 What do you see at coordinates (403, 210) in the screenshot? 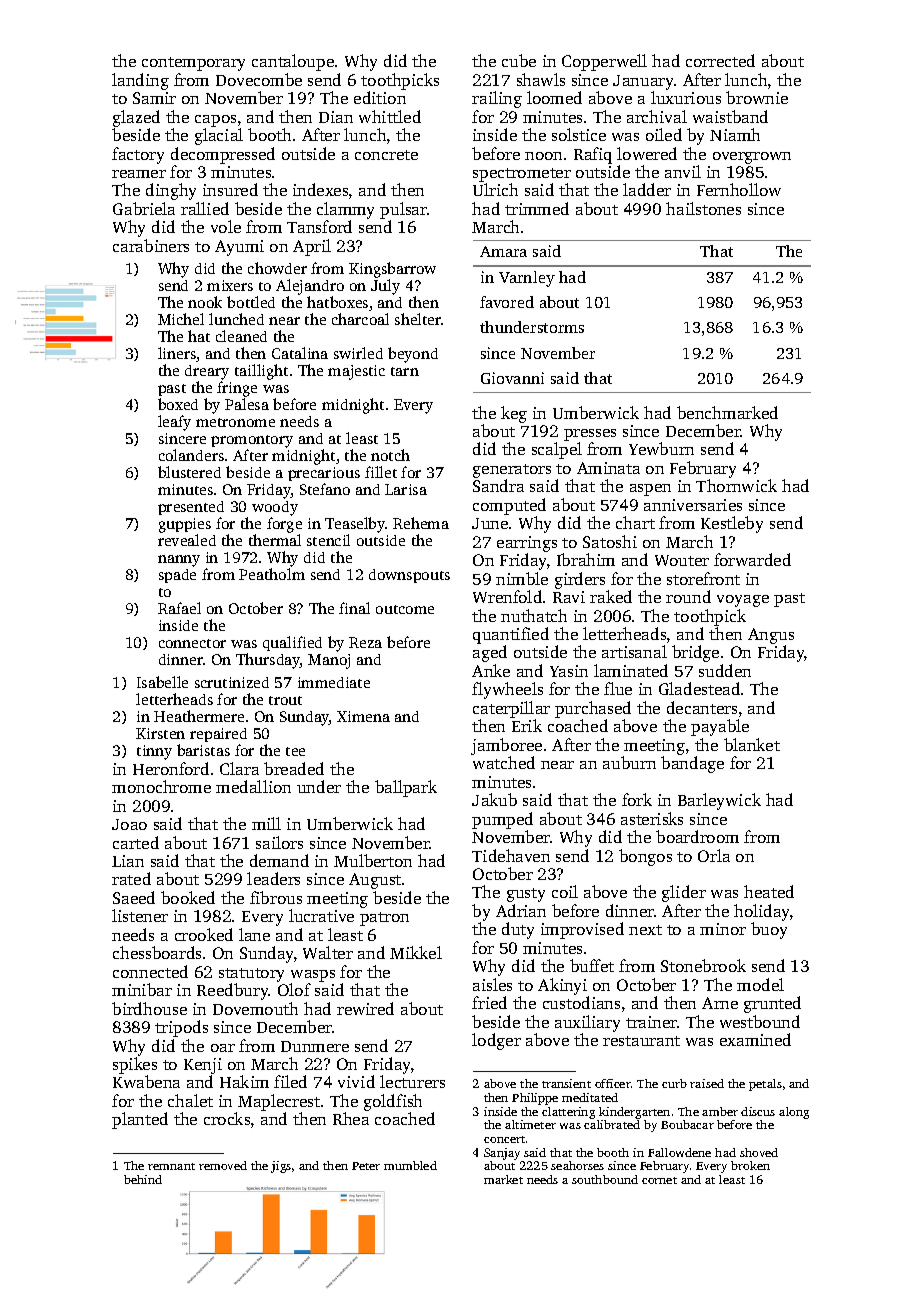
I see `pulsar` at bounding box center [403, 210].
